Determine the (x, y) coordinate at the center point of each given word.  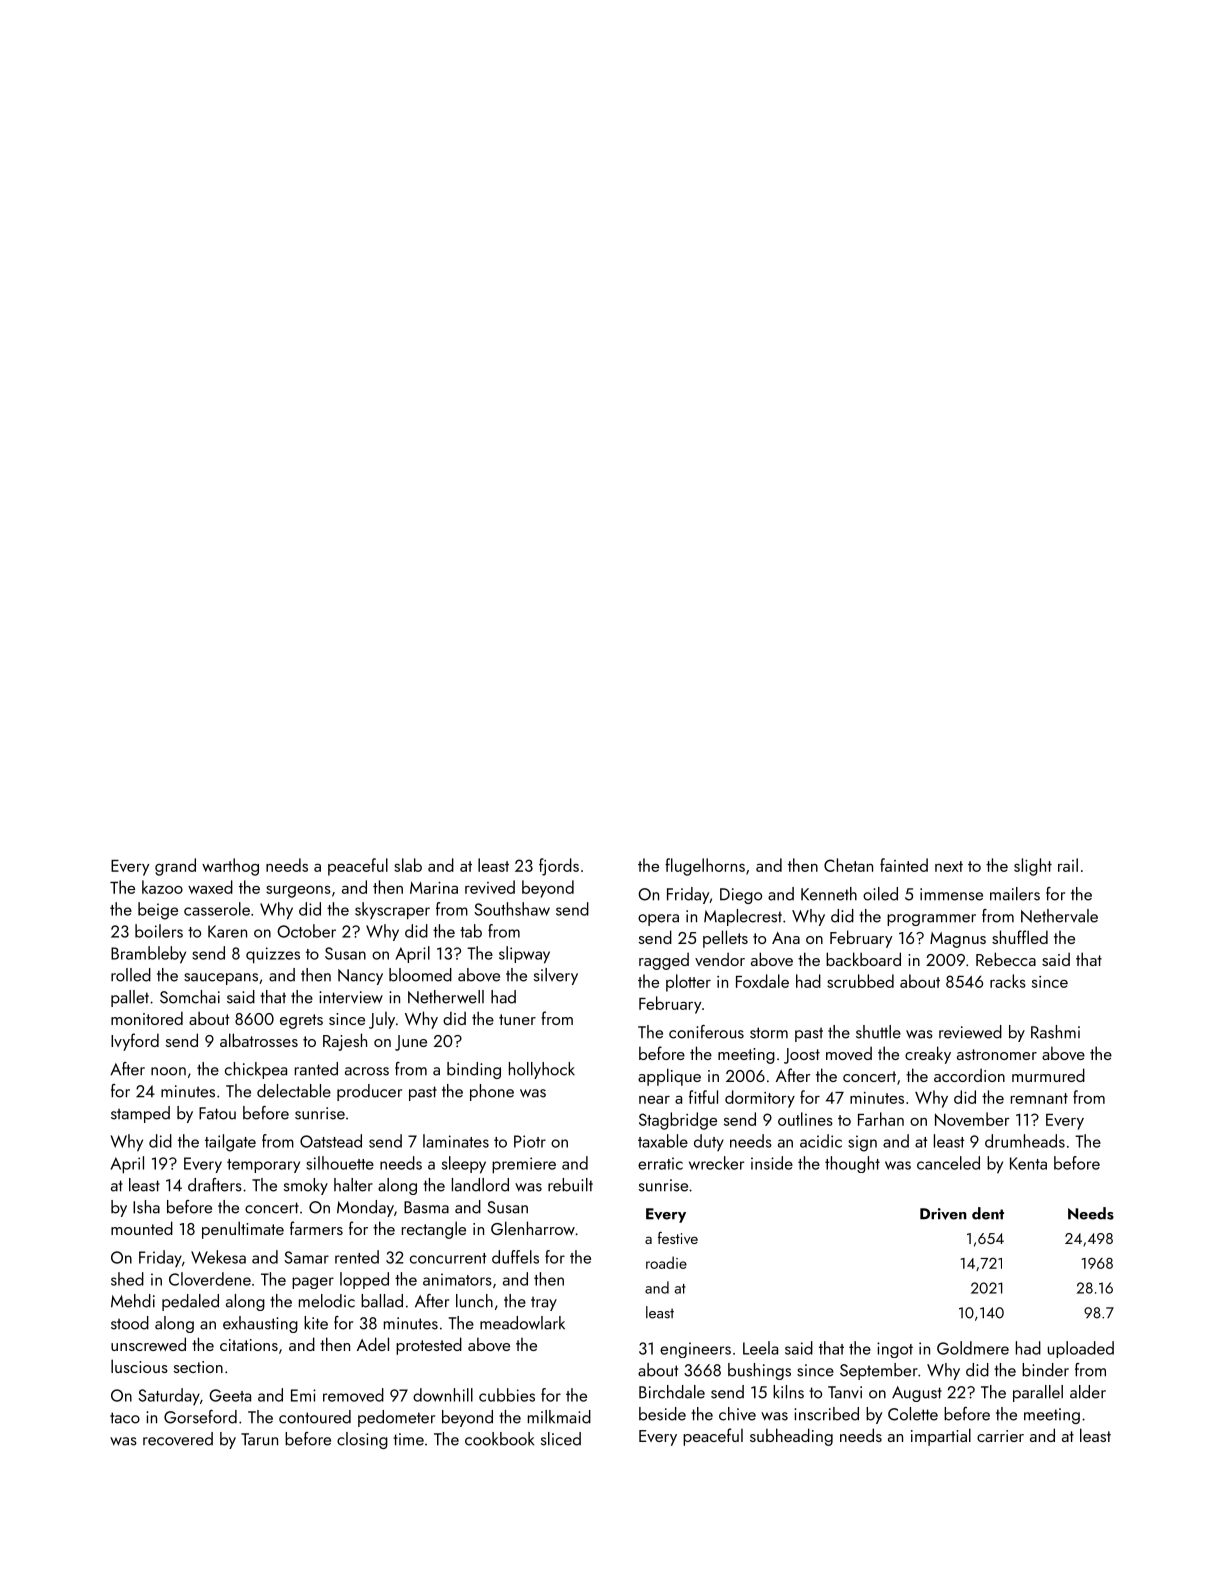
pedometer (396, 1418)
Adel (373, 1344)
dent (988, 1213)
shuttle (878, 1032)
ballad (382, 1301)
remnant (1039, 1098)
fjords (559, 867)
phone (492, 1092)
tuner (517, 1019)
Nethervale (1059, 916)
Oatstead (331, 1141)
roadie (666, 1262)
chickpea (256, 1070)
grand (175, 867)
